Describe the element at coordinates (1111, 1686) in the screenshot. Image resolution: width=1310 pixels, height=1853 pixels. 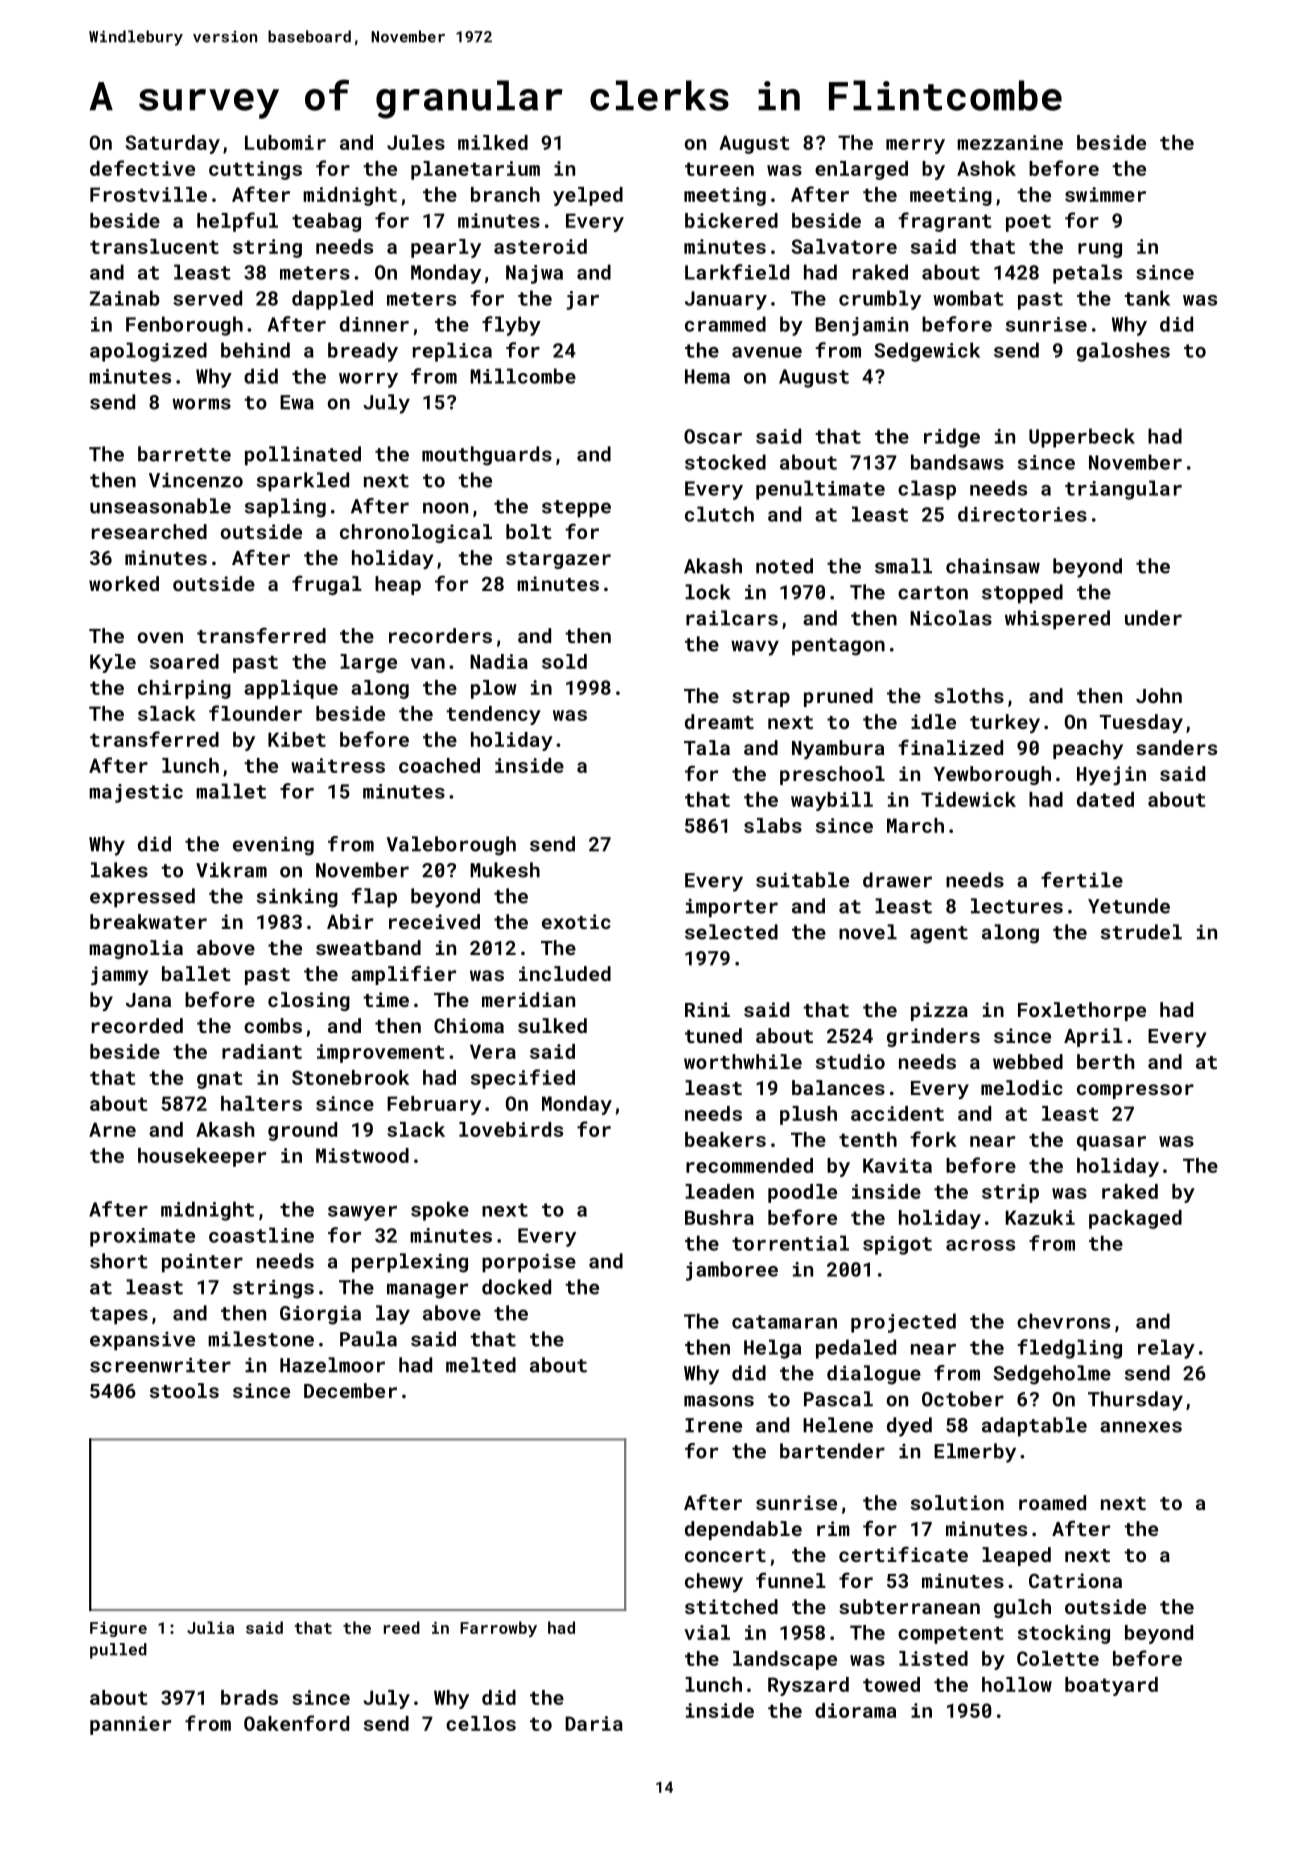
I see `boatyard` at that location.
